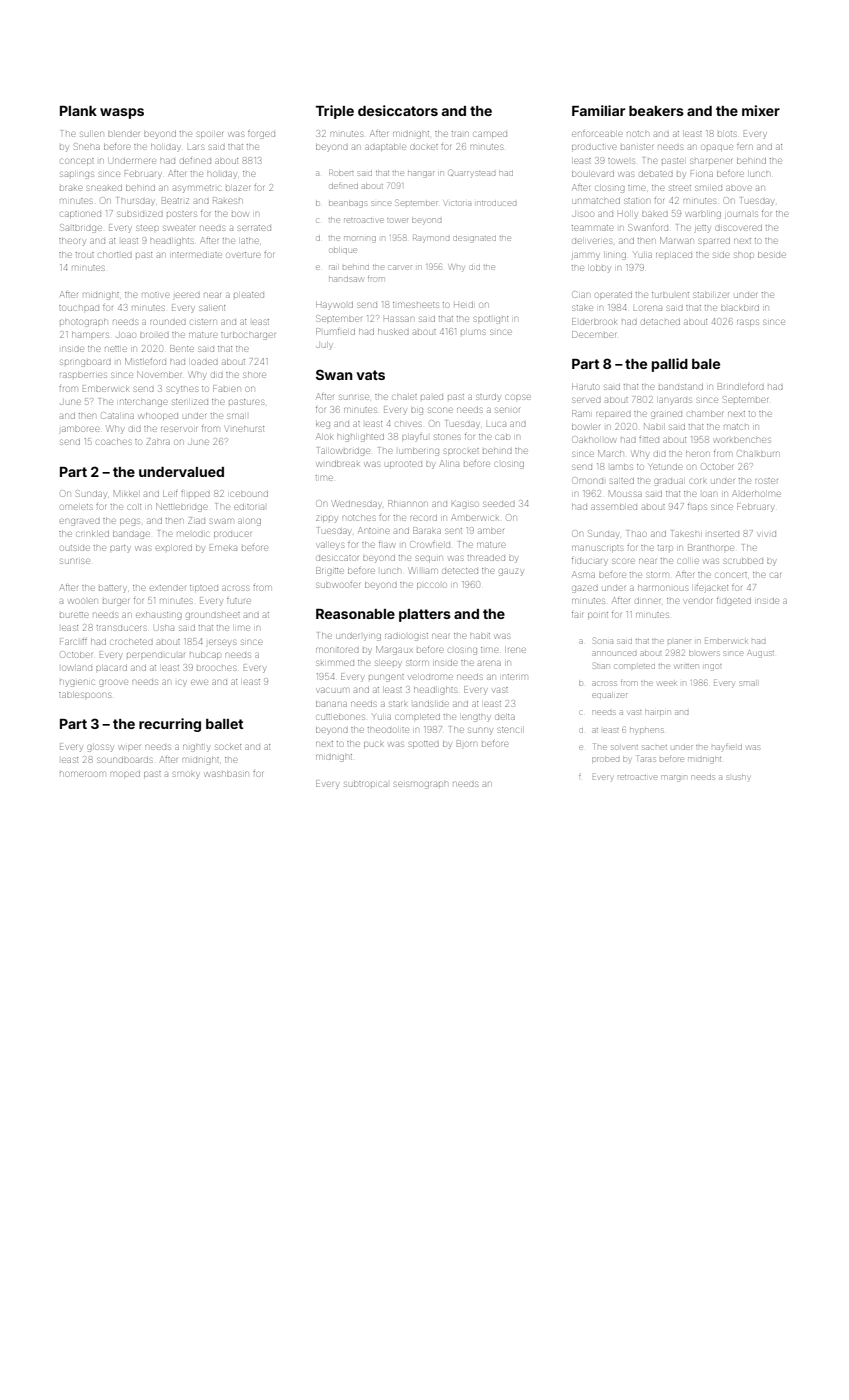 The height and width of the document is (1400, 849). What do you see at coordinates (741, 387) in the document?
I see `Brindleford` at bounding box center [741, 387].
